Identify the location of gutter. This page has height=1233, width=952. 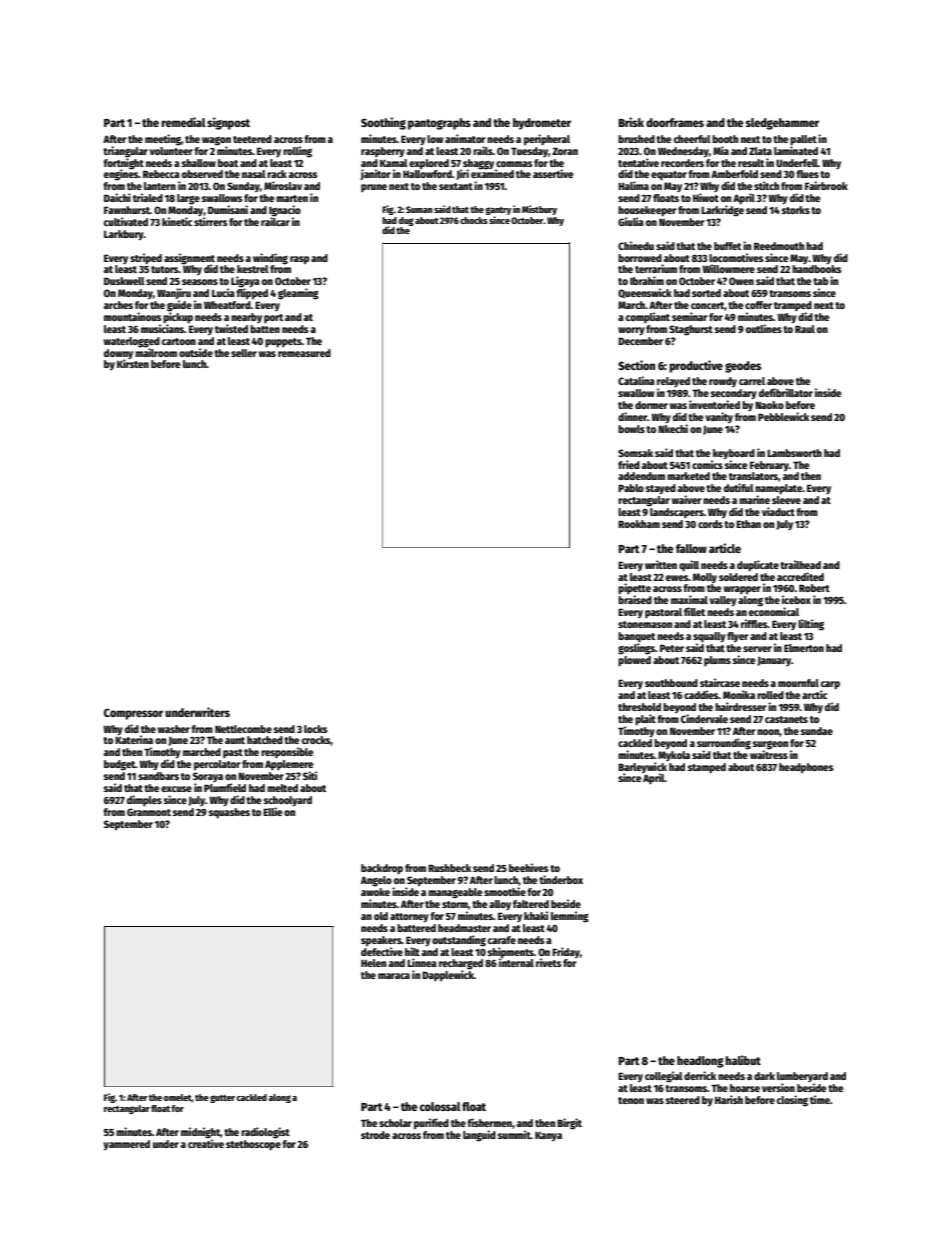
(222, 1099).
